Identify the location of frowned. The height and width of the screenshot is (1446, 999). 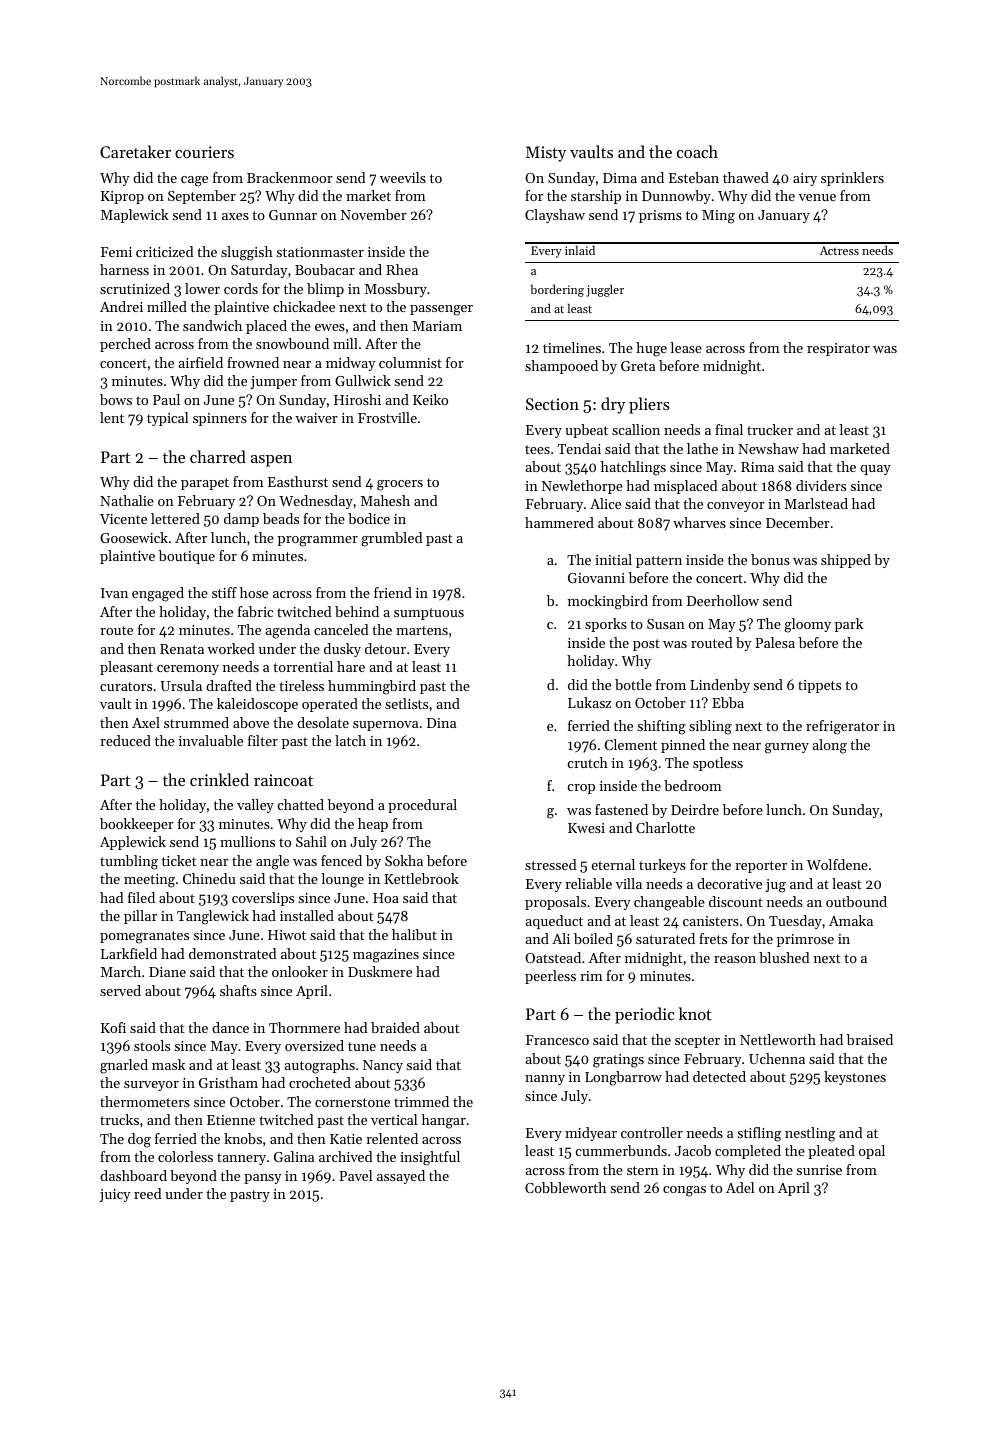
(253, 362).
